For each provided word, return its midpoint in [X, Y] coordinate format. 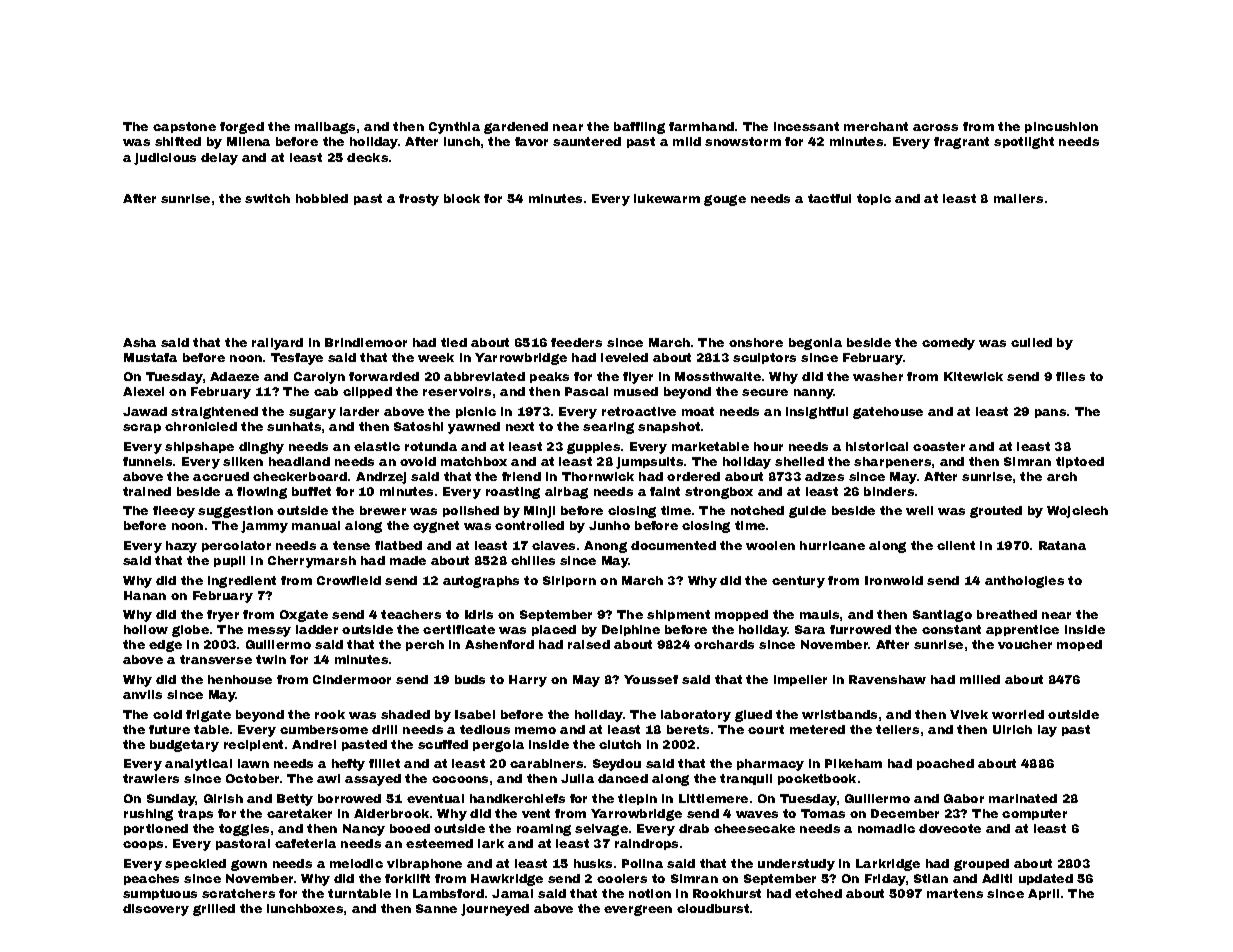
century [798, 582]
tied [454, 342]
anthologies [1024, 582]
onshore [756, 342]
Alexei [143, 391]
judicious [165, 159]
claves [553, 545]
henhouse [240, 679]
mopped [741, 615]
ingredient [242, 582]
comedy [948, 344]
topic [874, 199]
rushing [148, 815]
